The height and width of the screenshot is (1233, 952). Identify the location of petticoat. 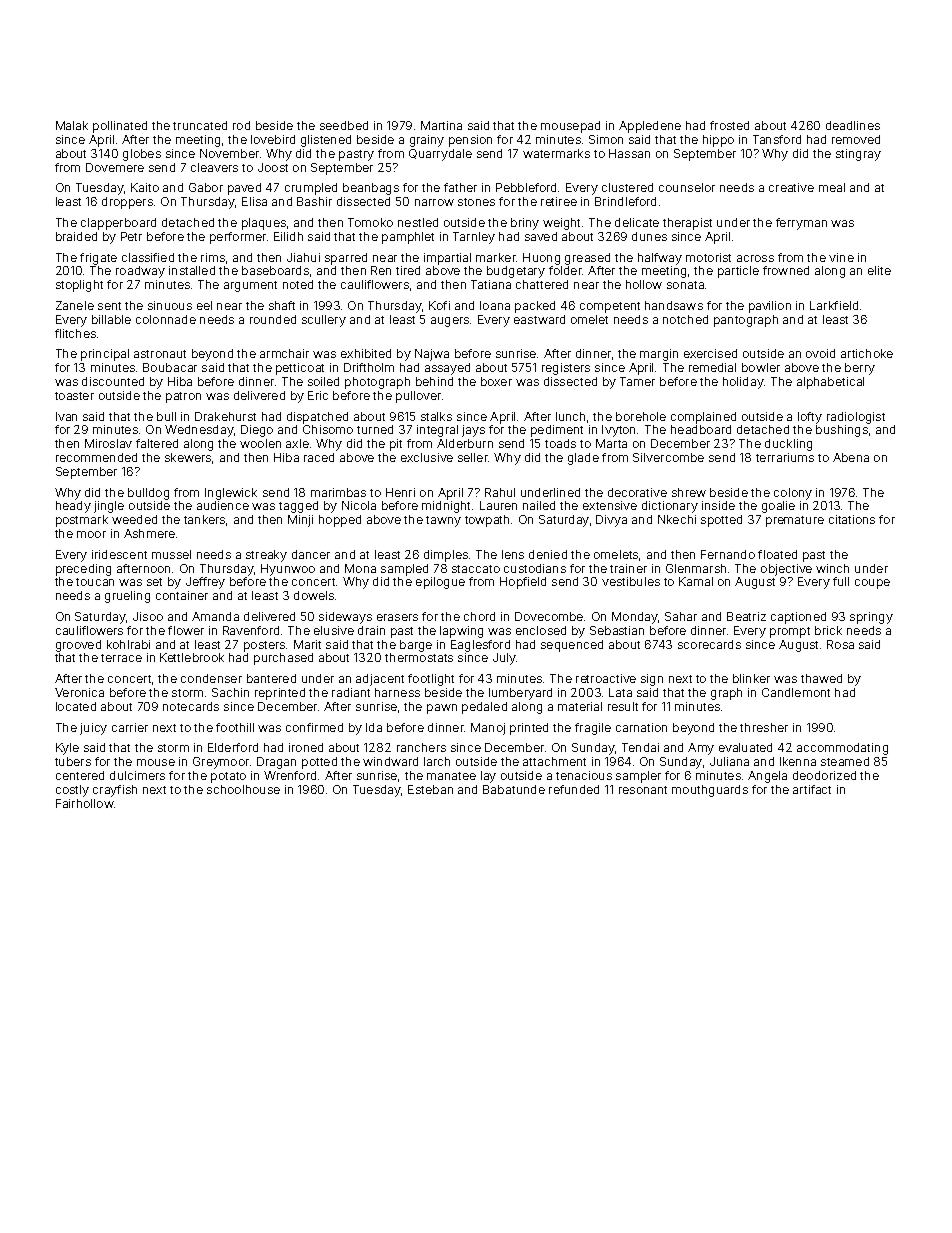
(300, 369).
